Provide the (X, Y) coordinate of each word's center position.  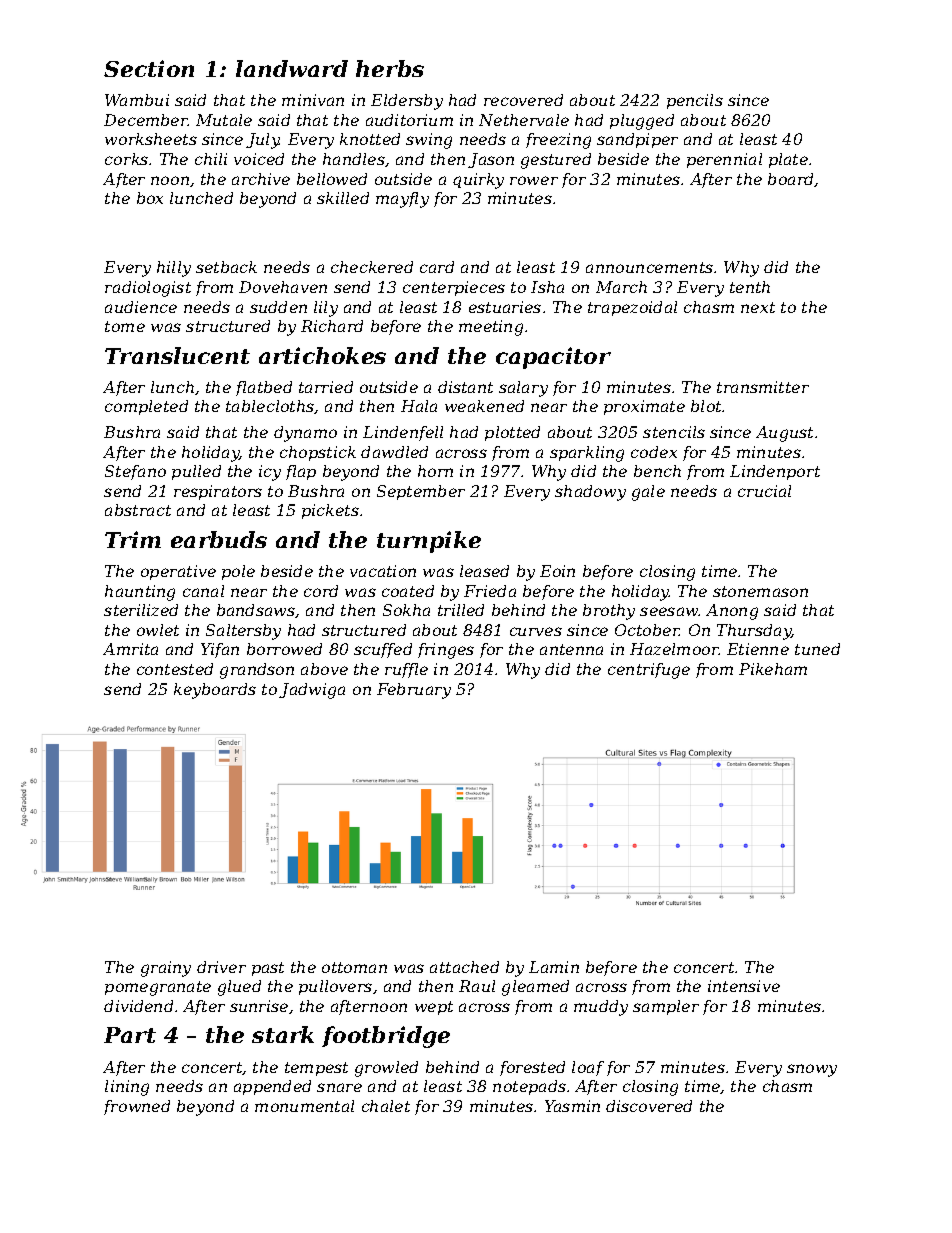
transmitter (763, 387)
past (268, 969)
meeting (491, 328)
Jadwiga (312, 691)
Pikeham (773, 669)
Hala (419, 406)
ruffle (406, 670)
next (758, 307)
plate (788, 160)
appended (272, 1087)
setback (226, 267)
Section (149, 68)
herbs (390, 68)
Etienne (758, 649)
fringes (446, 651)
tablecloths (270, 406)
